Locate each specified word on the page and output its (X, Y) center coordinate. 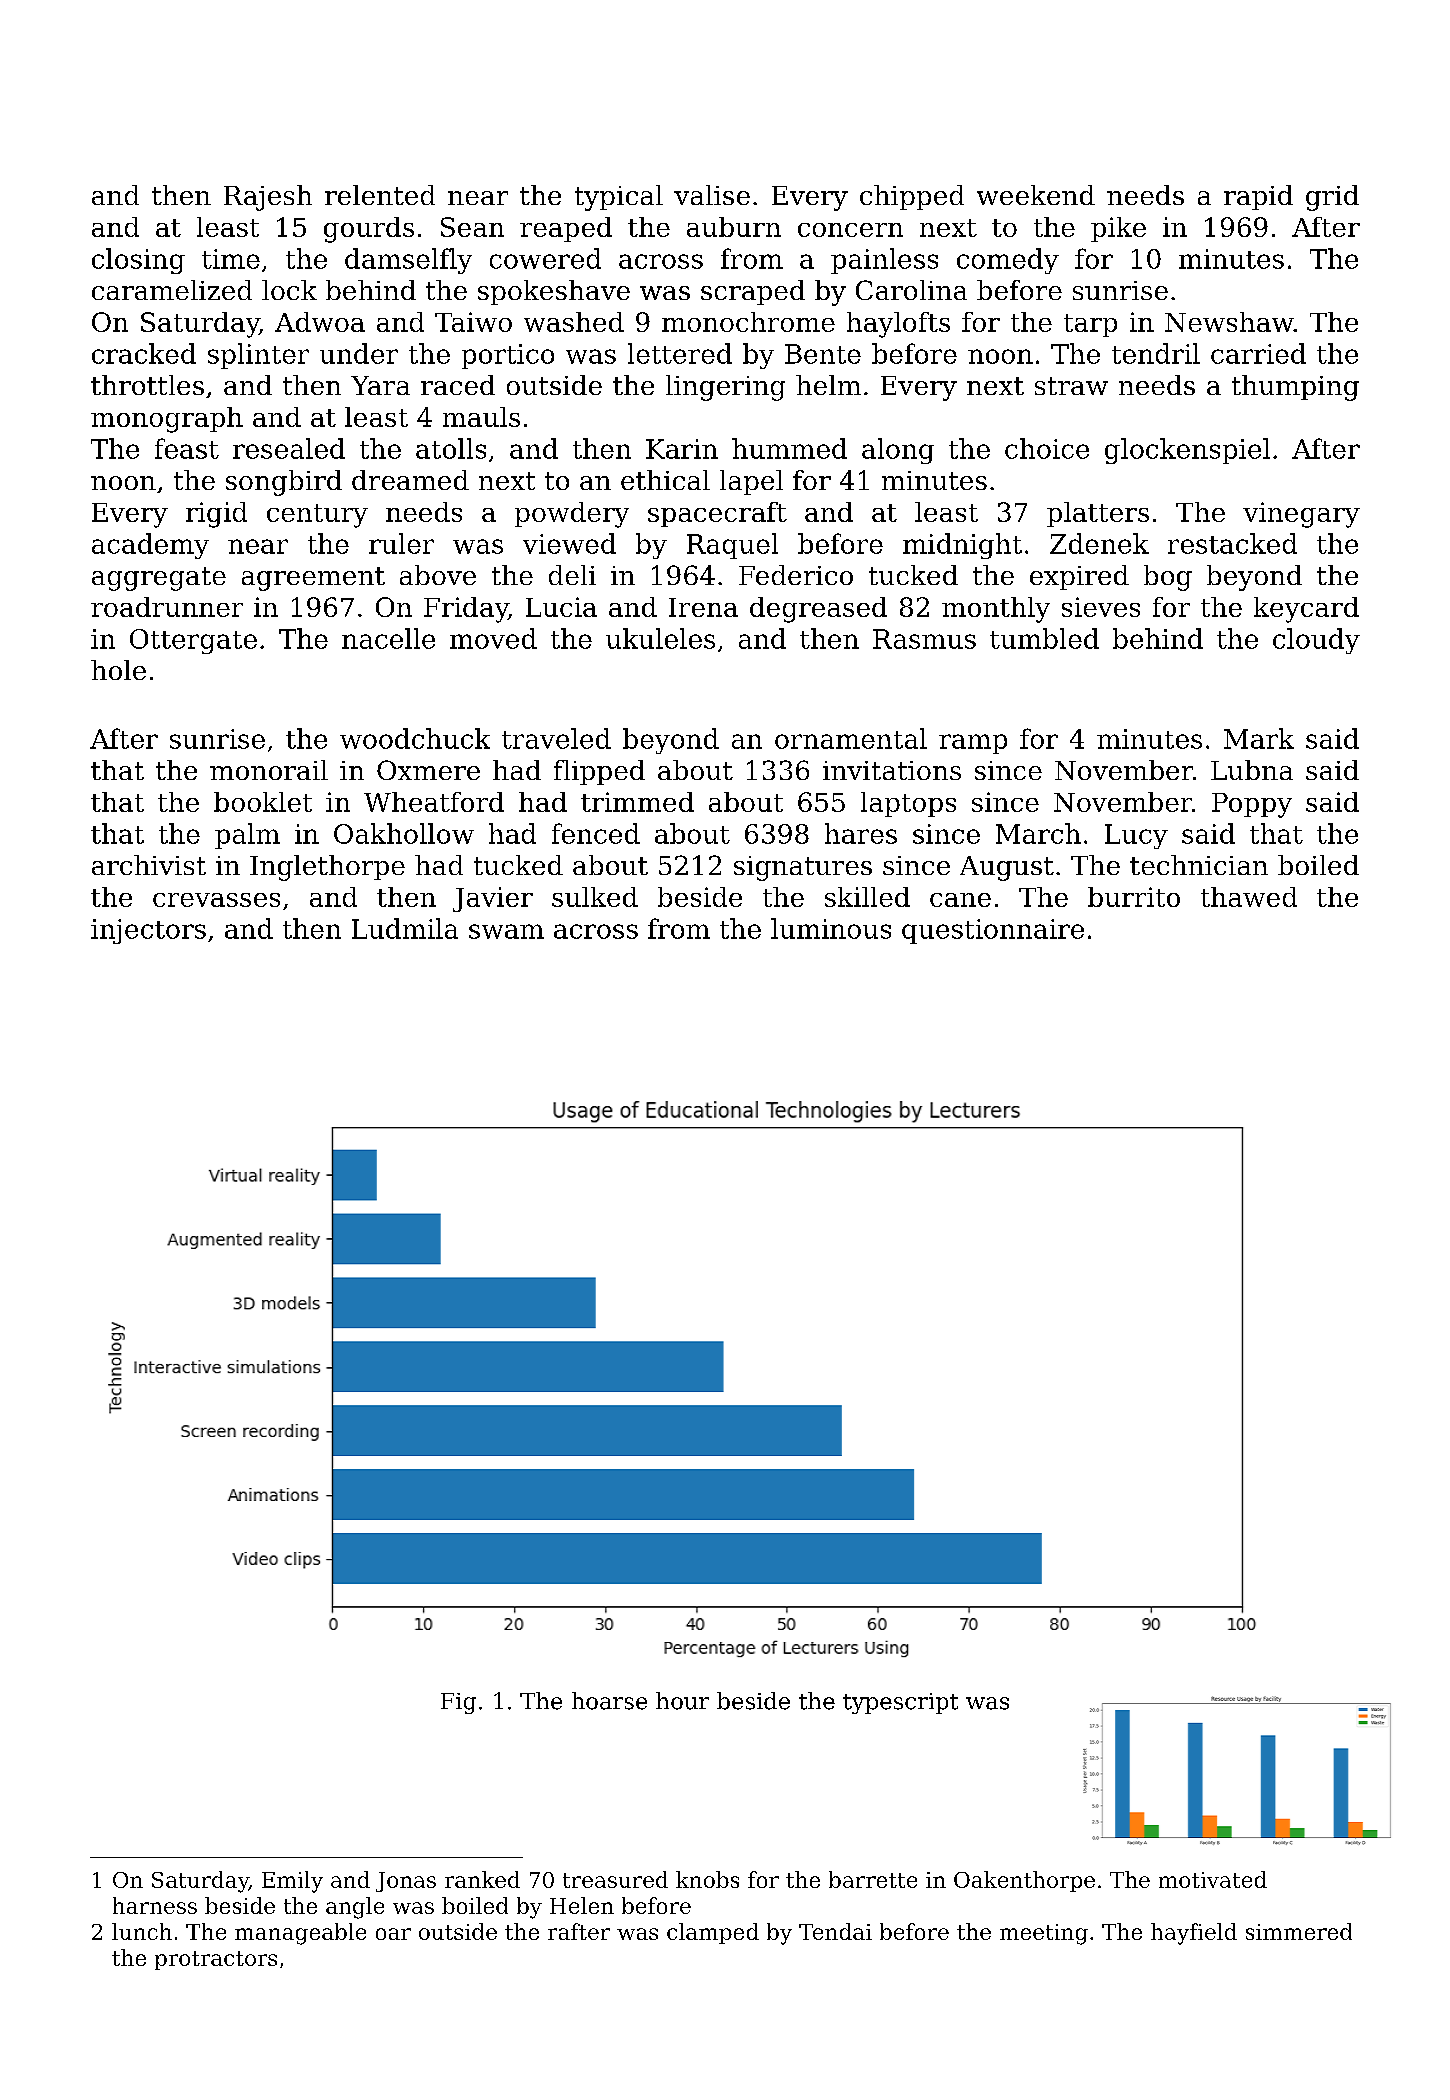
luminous (831, 928)
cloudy (1316, 641)
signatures (803, 868)
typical (619, 198)
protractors (216, 1960)
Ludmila (405, 928)
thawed (1249, 897)
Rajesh (268, 198)
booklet (263, 802)
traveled (556, 738)
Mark (1259, 738)
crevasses (216, 900)
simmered (1299, 1931)
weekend (1036, 195)
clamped (713, 1933)
